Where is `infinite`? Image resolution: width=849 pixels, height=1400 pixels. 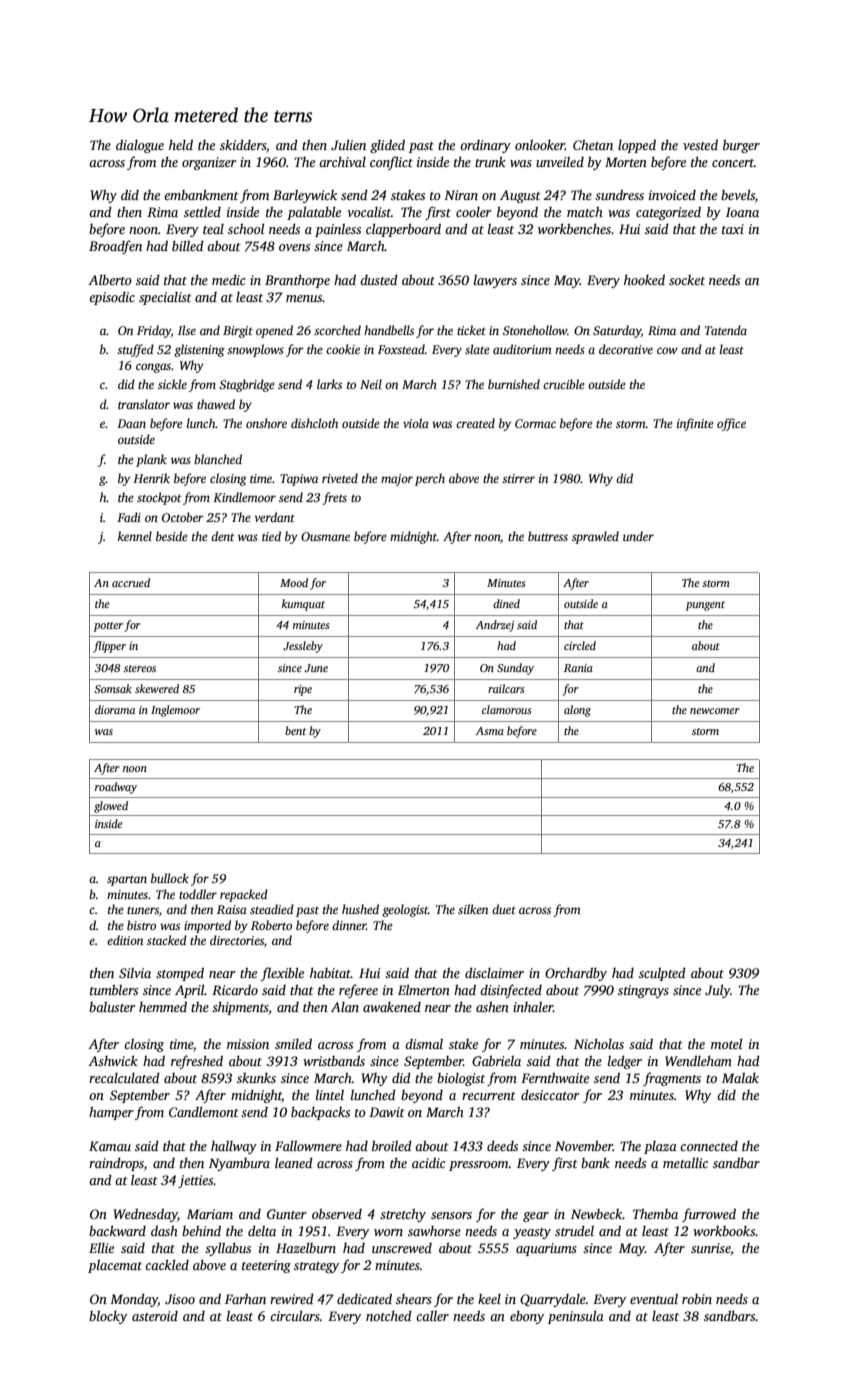
infinite is located at coordinates (695, 424).
